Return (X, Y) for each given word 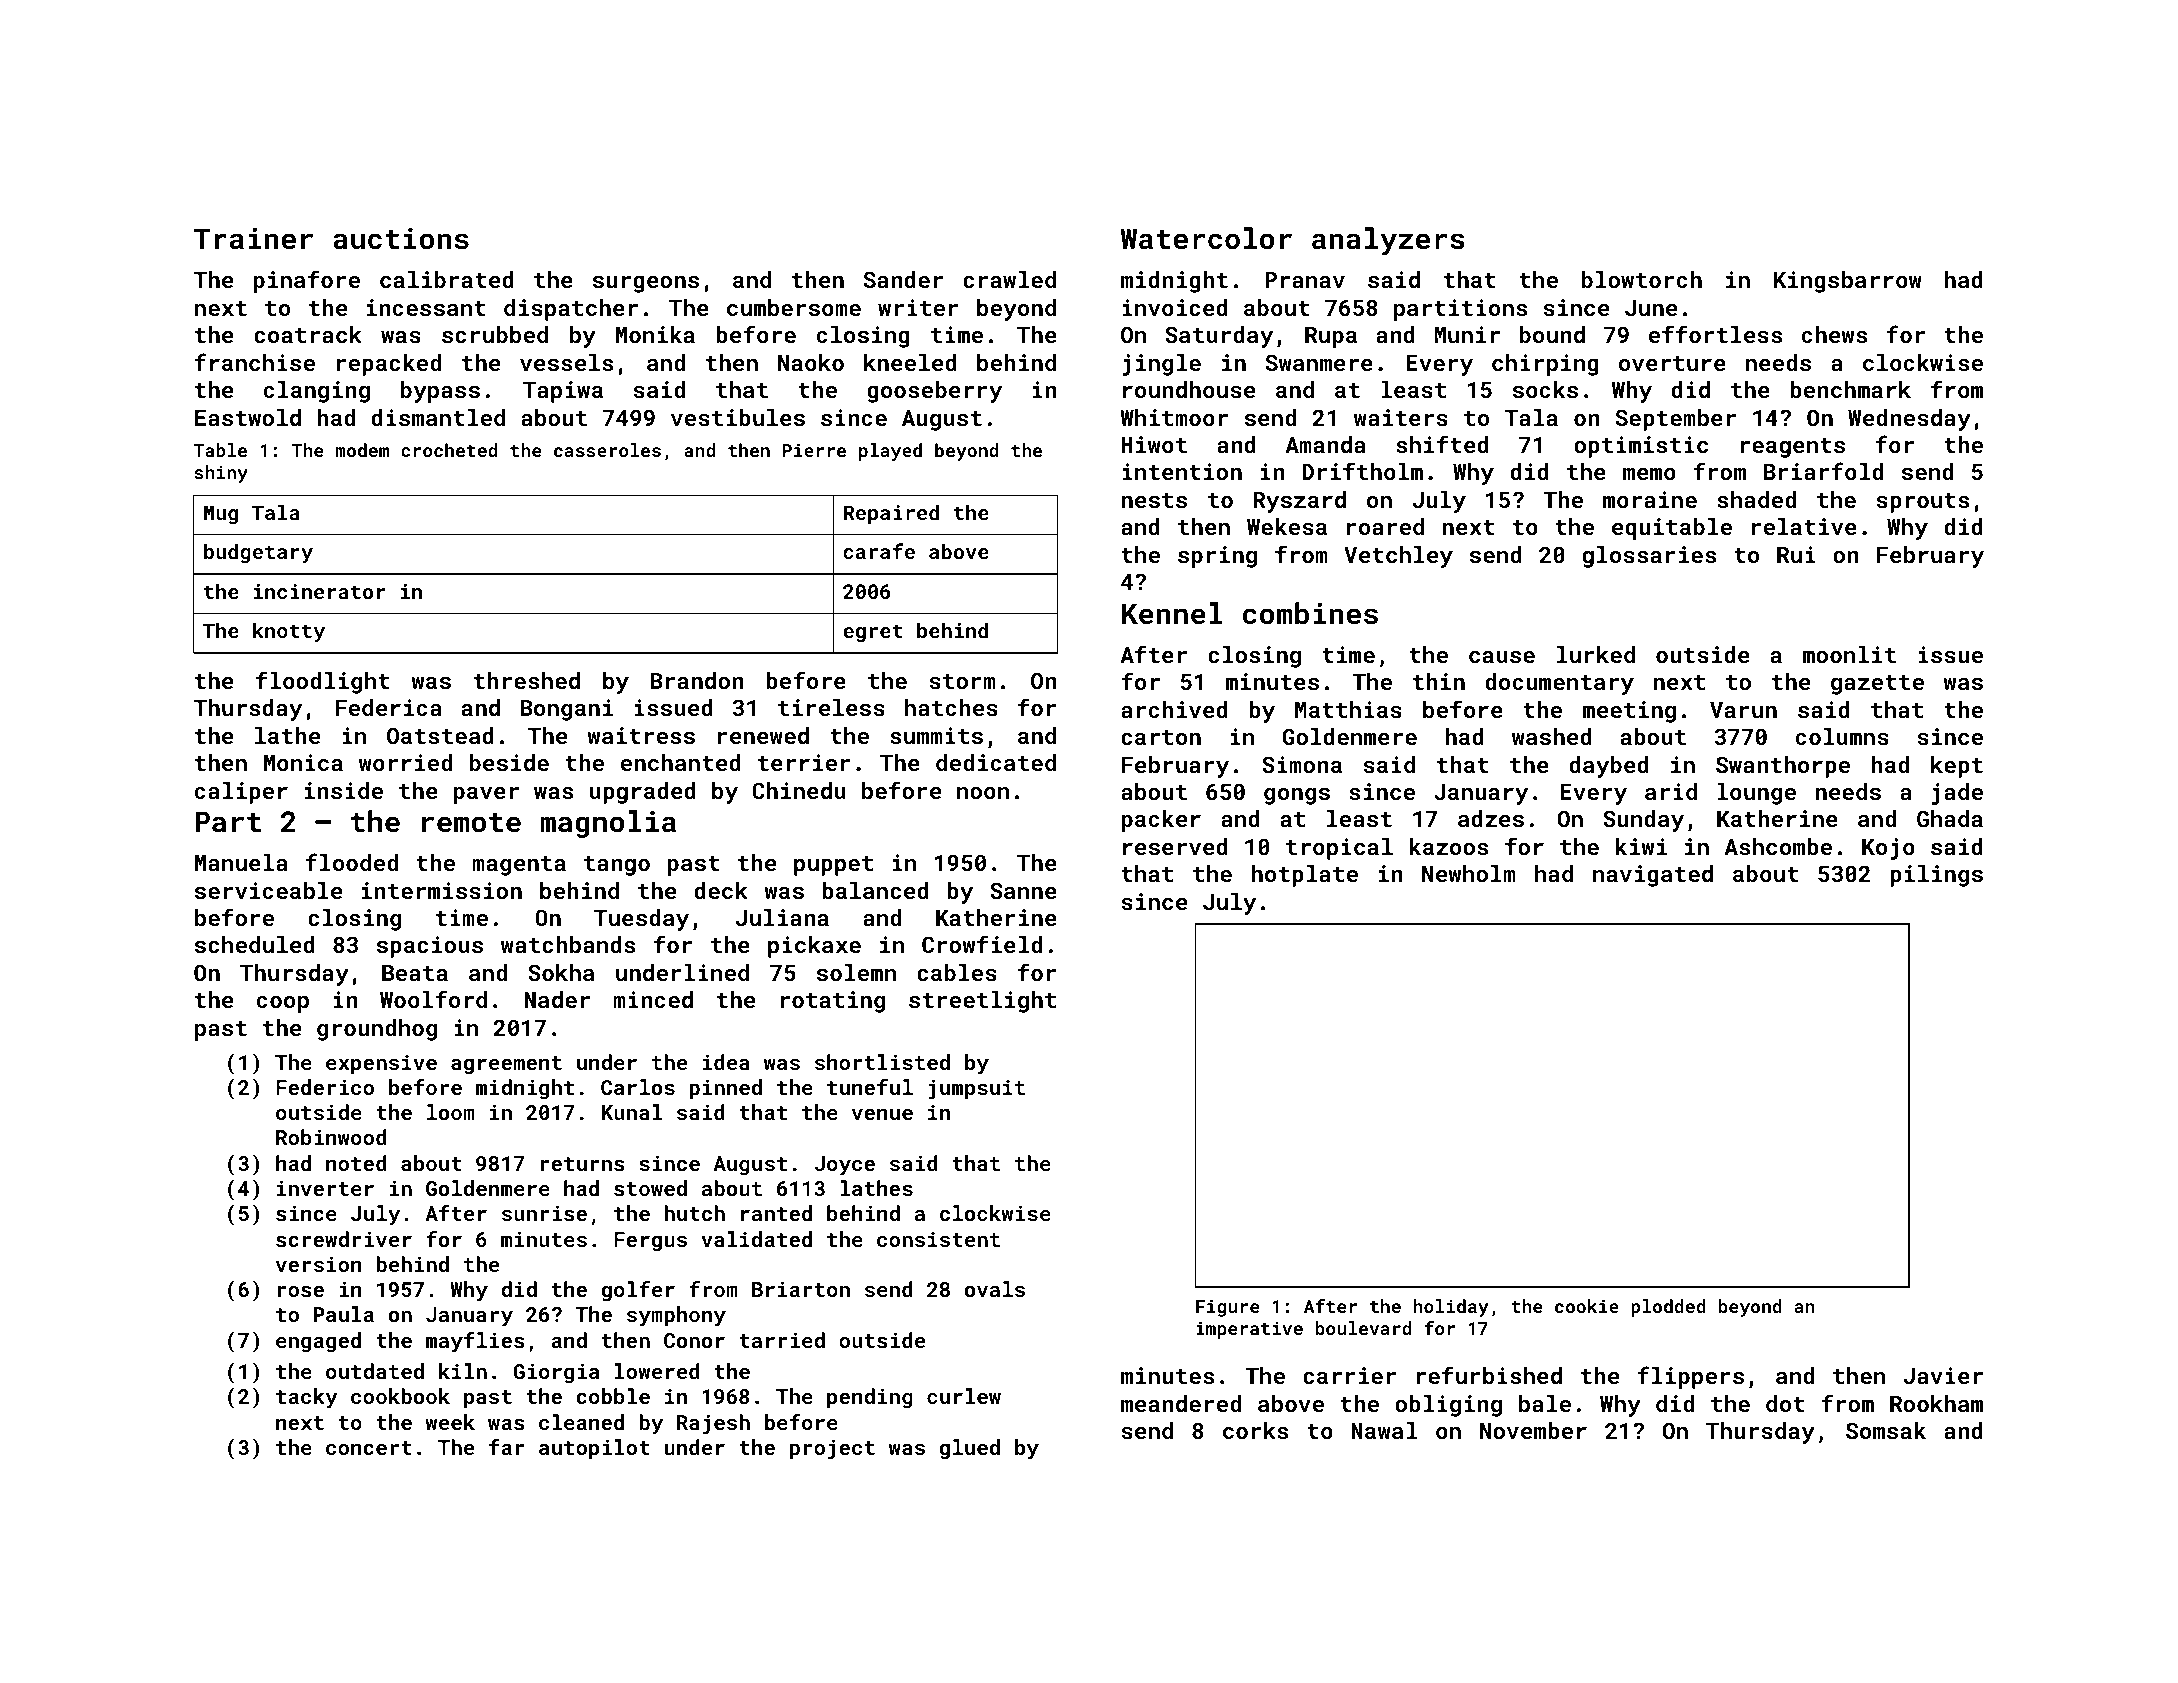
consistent (938, 1239)
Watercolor (1206, 238)
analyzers (1388, 241)
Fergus (650, 1242)
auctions (401, 239)
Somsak (1886, 1430)
